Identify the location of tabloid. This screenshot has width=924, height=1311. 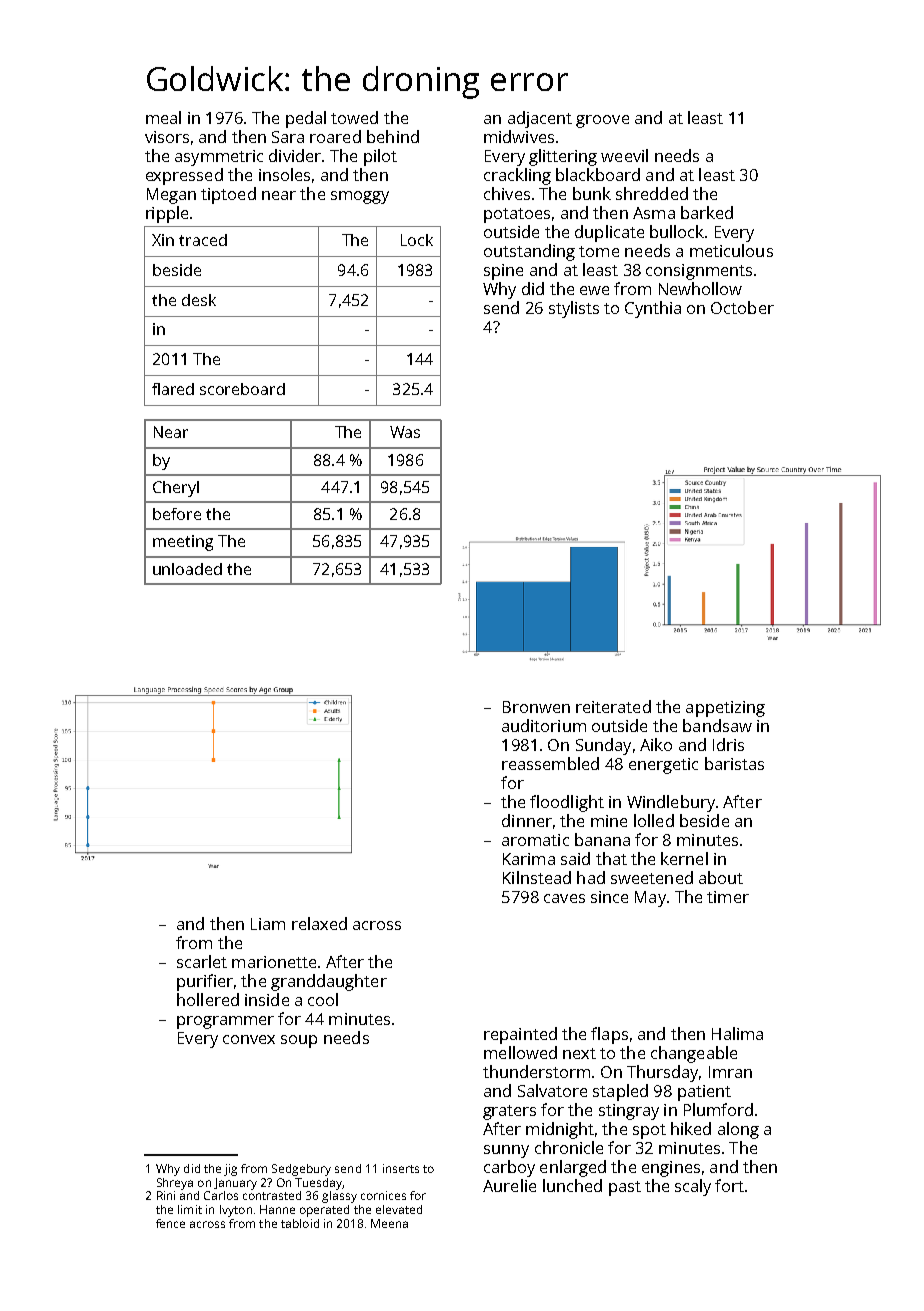
(300, 1223).
